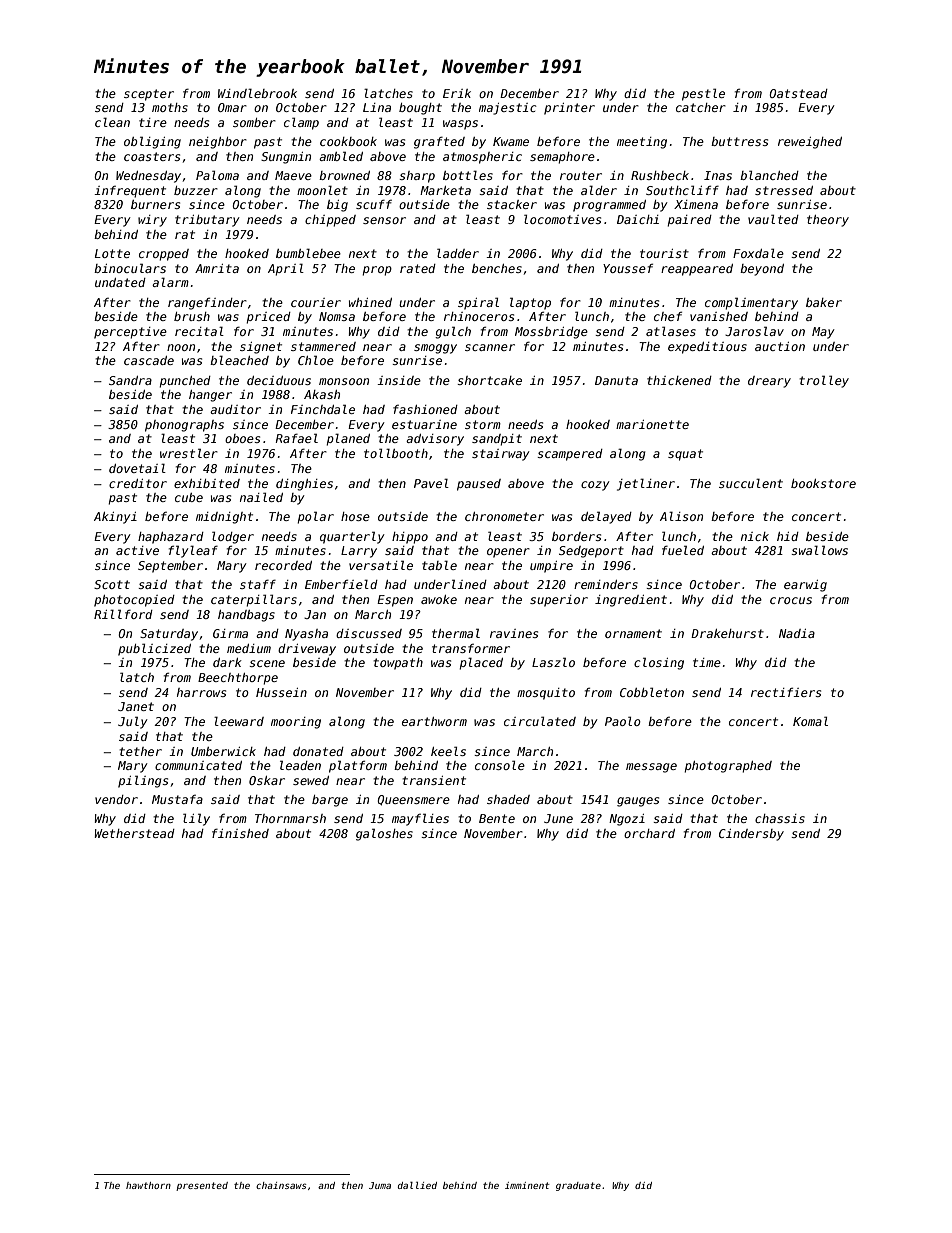  Describe the element at coordinates (384, 834) in the screenshot. I see `galoshes` at that location.
